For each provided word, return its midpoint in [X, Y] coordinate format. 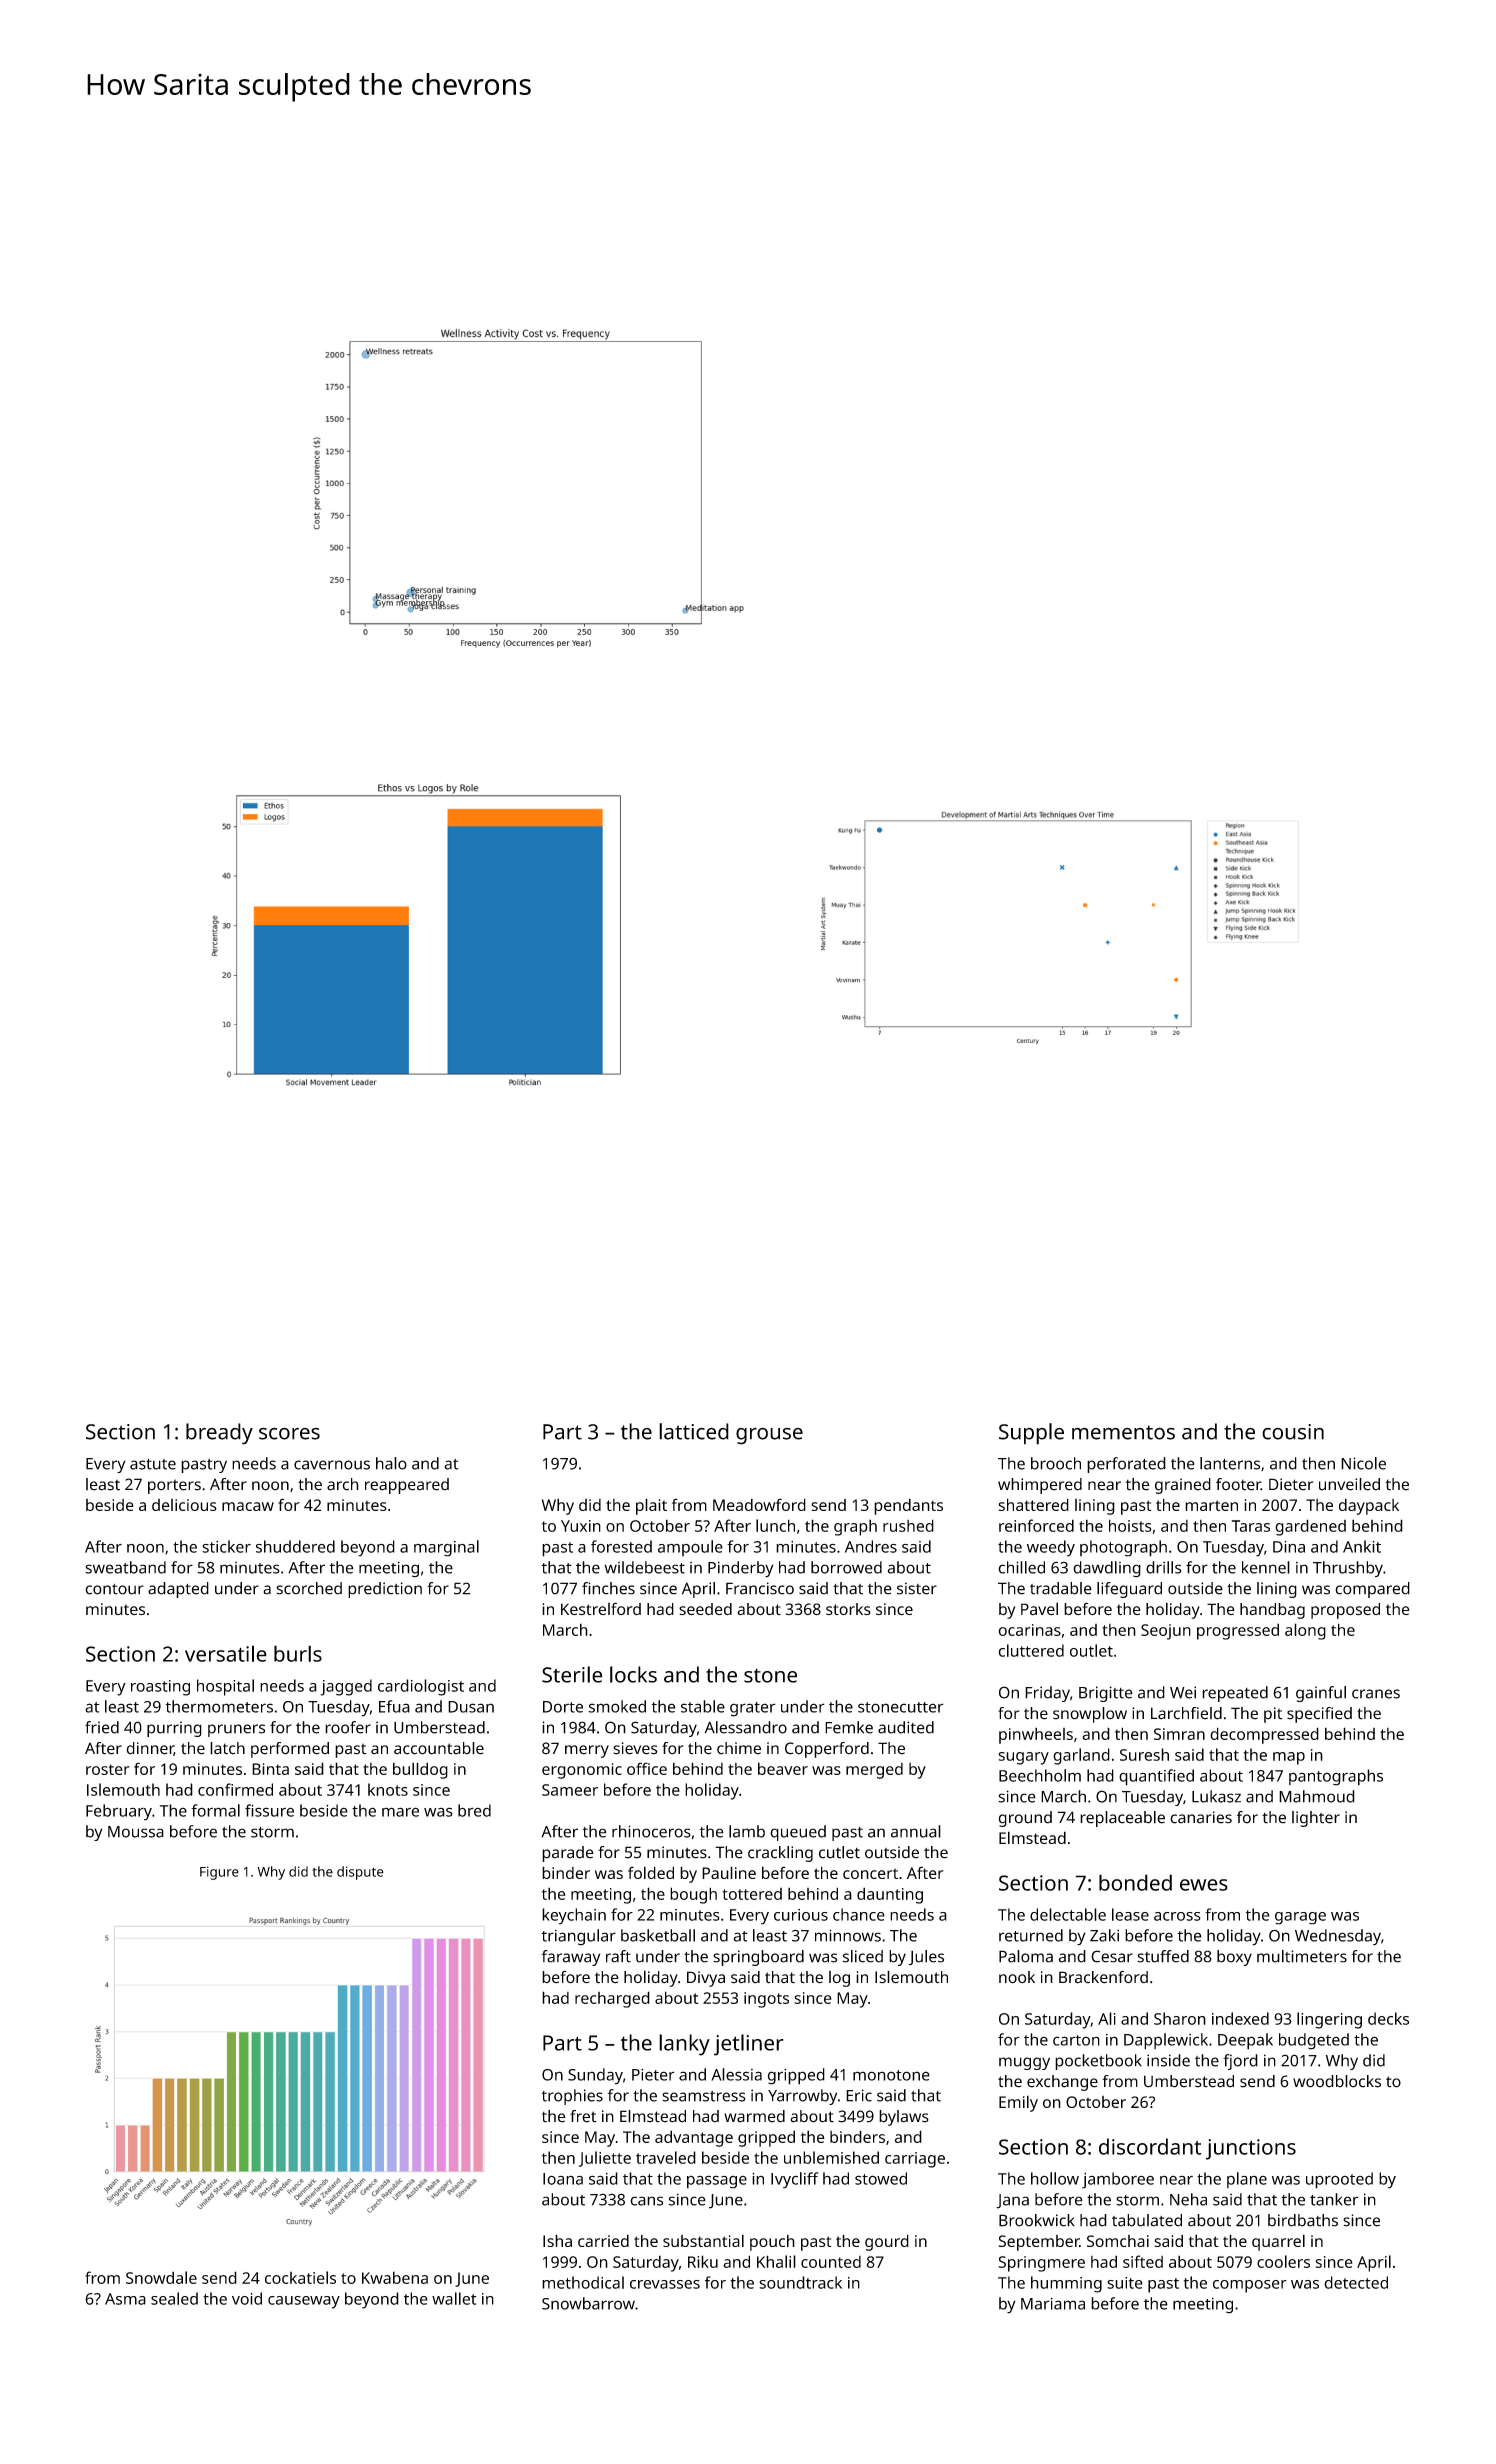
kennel [1266, 1567]
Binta [270, 1769]
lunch [775, 1525]
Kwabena [395, 2277]
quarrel [1278, 2242]
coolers [1283, 2261]
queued [798, 1833]
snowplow [1090, 1715]
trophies [572, 2097]
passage [717, 2182]
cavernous [332, 1465]
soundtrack [800, 2282]
